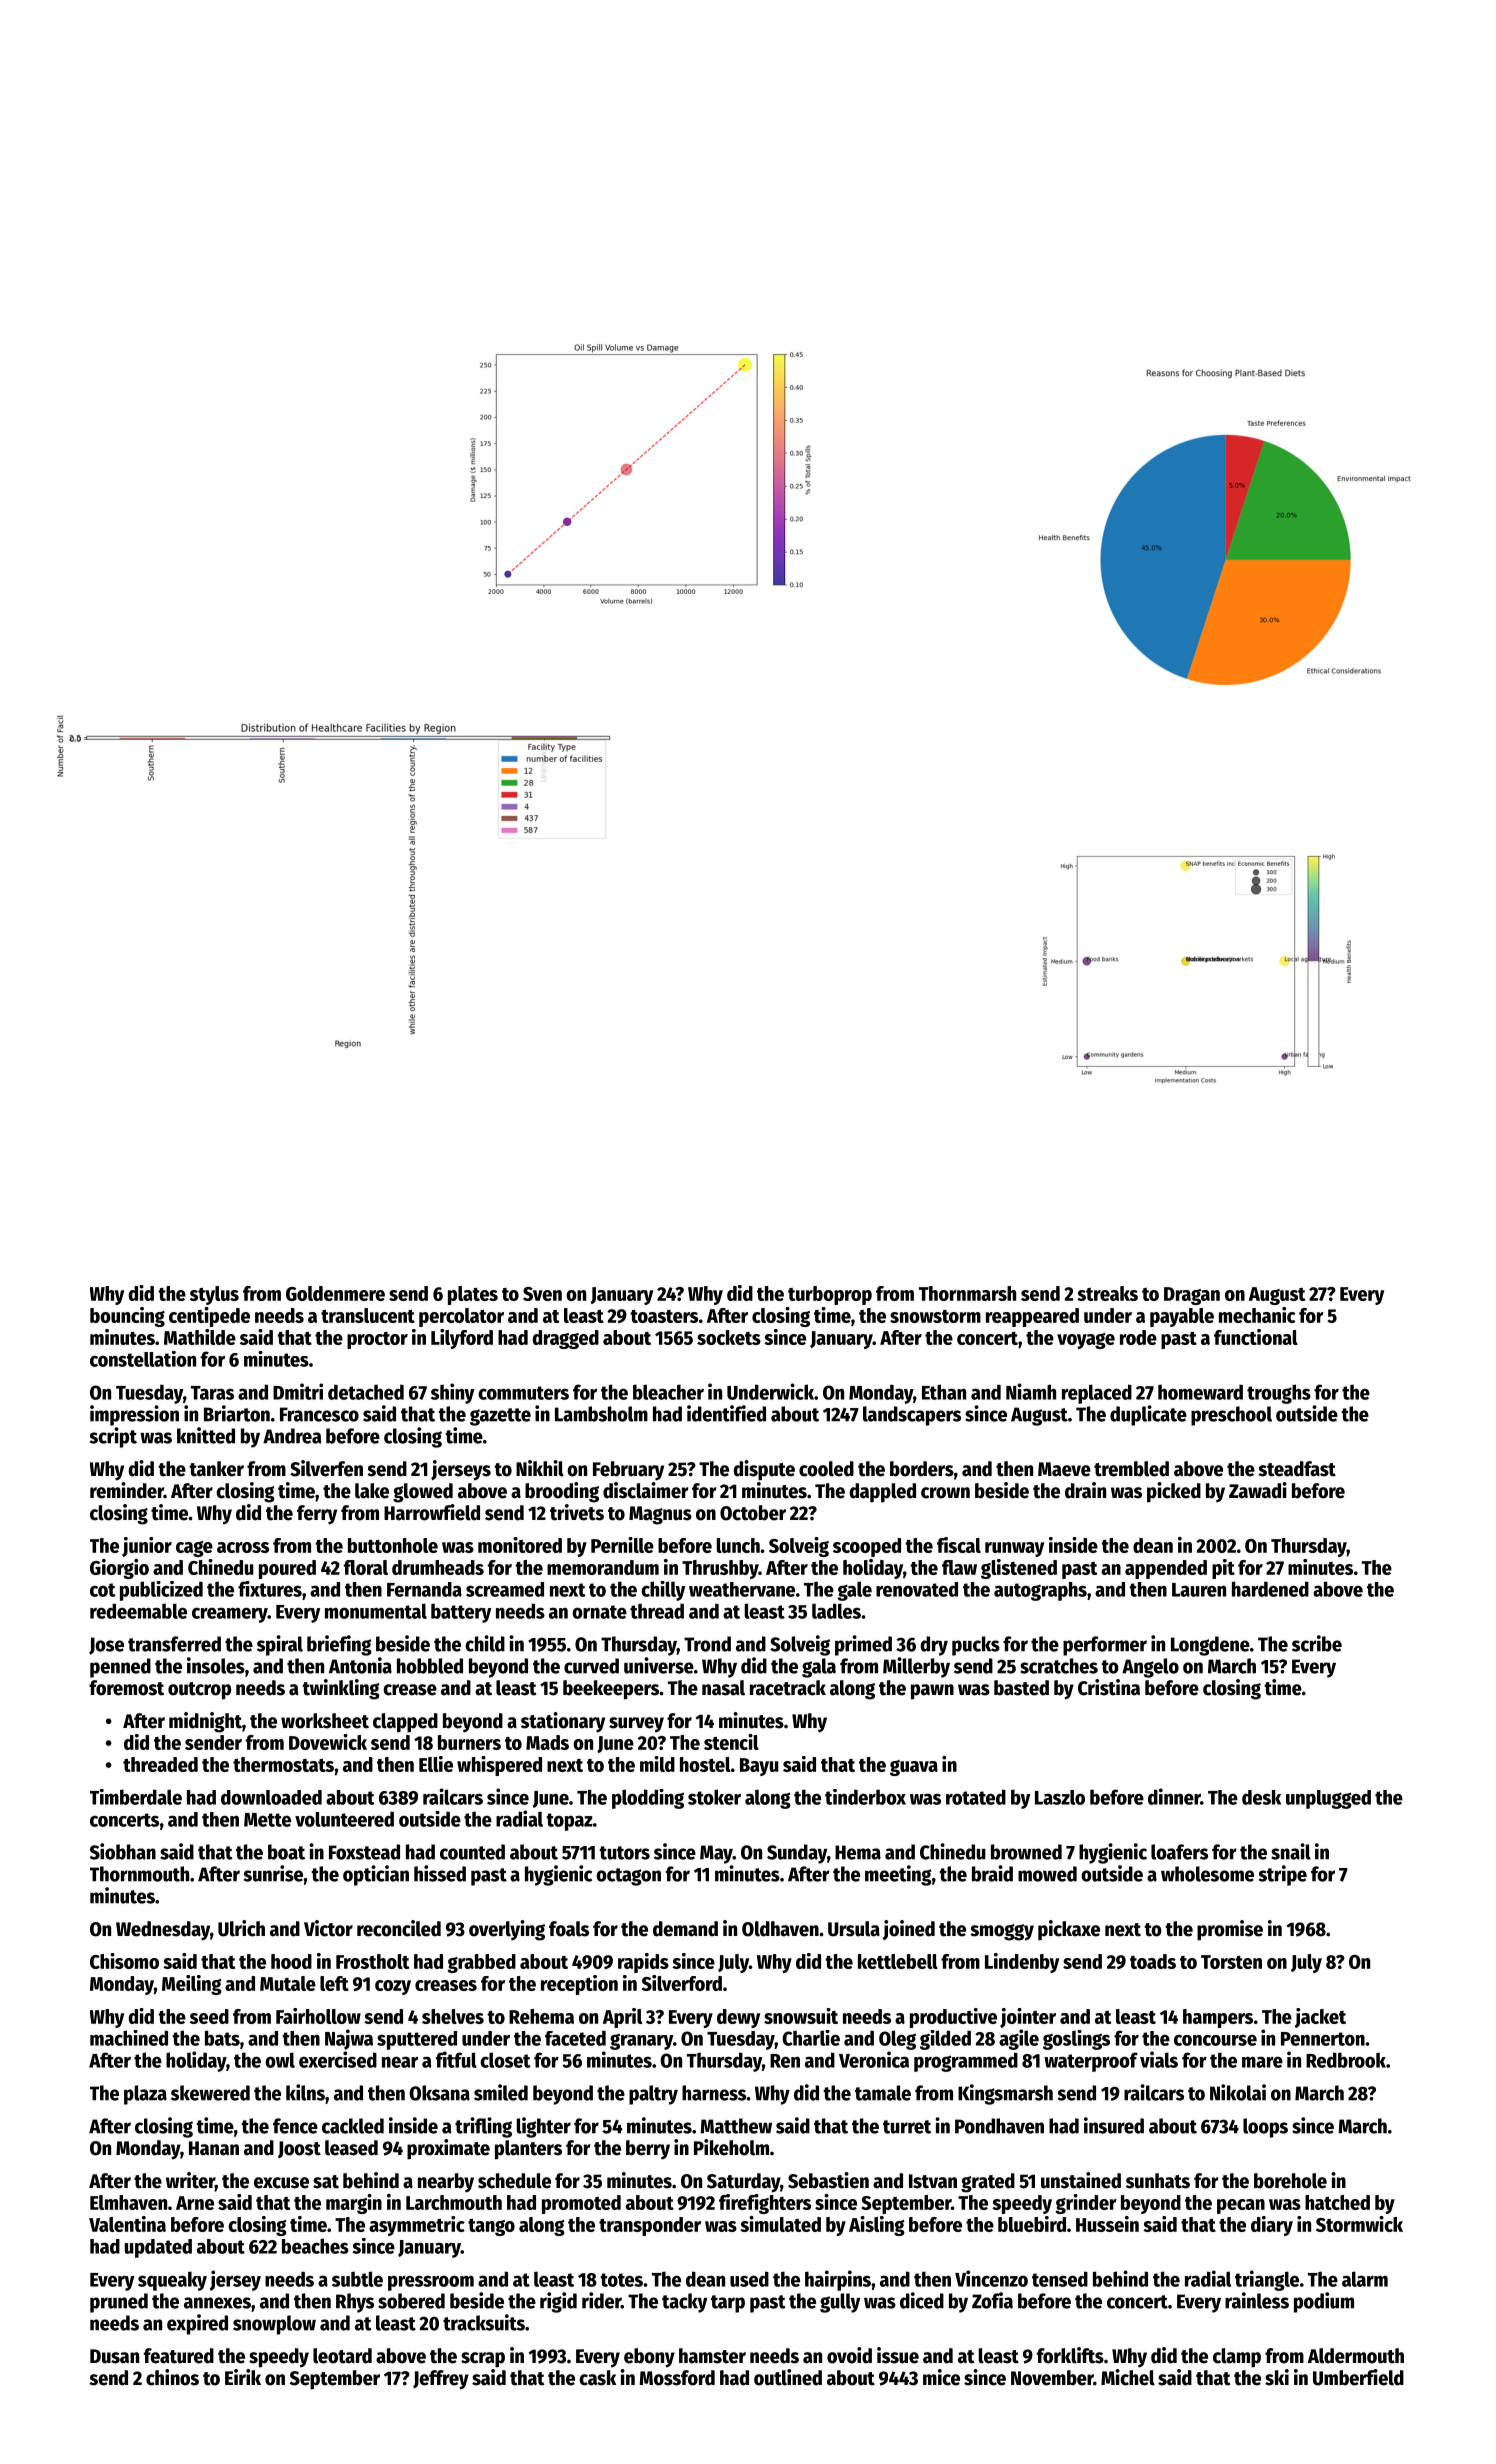 The height and width of the screenshot is (2464, 1496). I want to click on triangle, so click(1267, 2280).
